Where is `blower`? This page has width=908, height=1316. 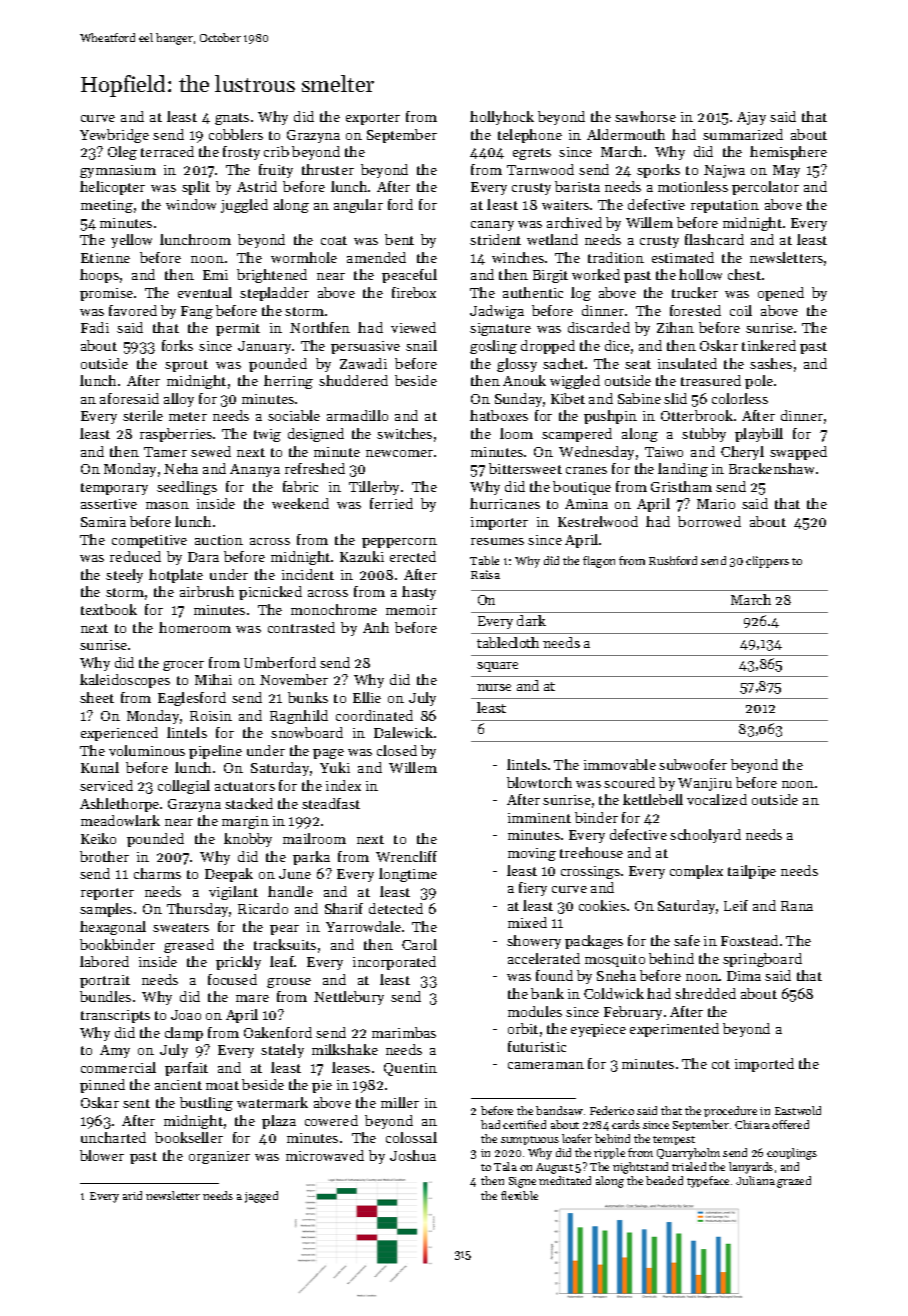
blower is located at coordinates (102, 1155).
